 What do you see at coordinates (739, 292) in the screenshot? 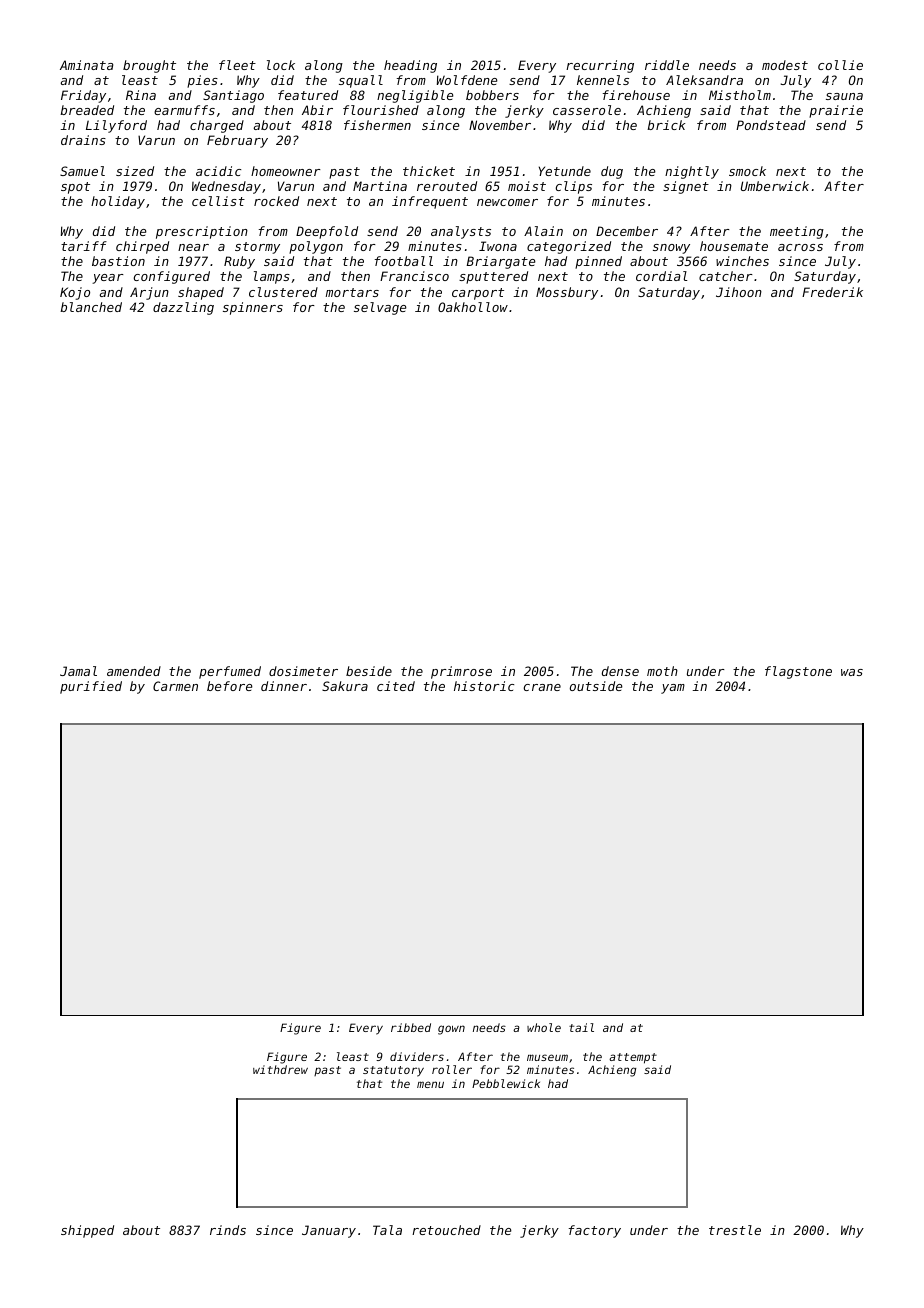
I see `Jihoon` at bounding box center [739, 292].
